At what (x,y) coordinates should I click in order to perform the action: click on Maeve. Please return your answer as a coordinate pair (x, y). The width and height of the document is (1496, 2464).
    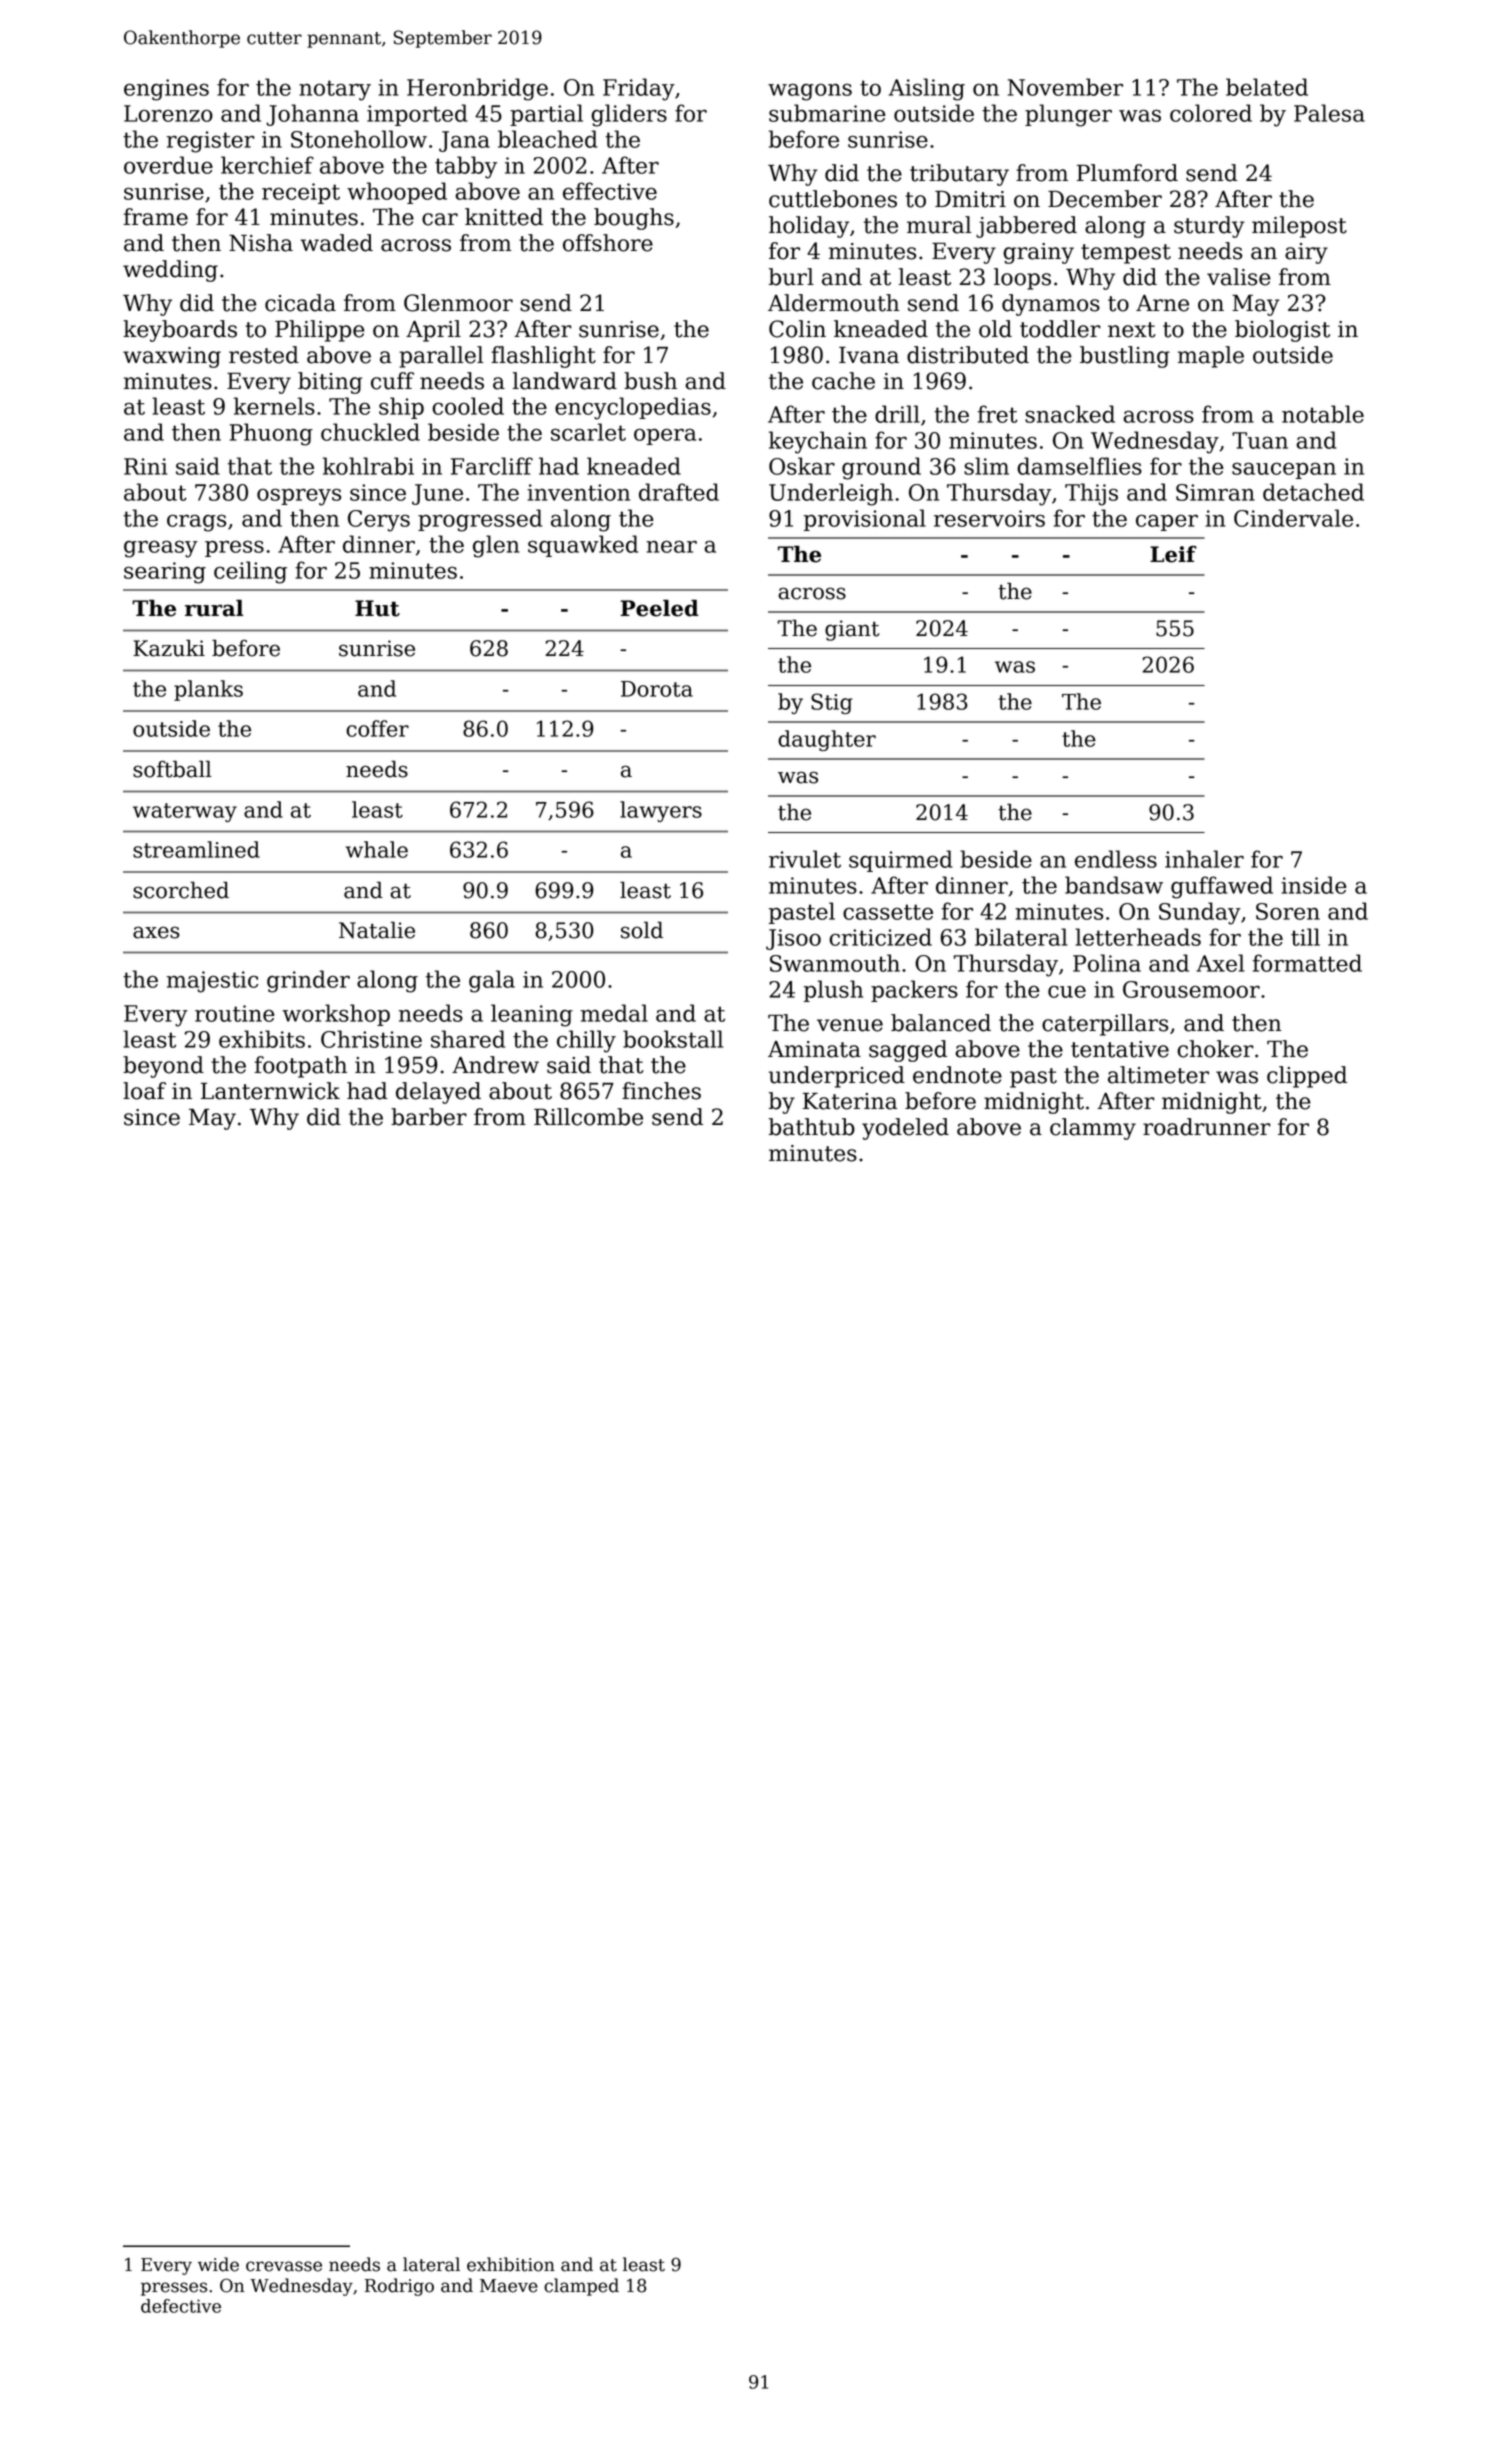
    Looking at the image, I should click on (509, 2286).
